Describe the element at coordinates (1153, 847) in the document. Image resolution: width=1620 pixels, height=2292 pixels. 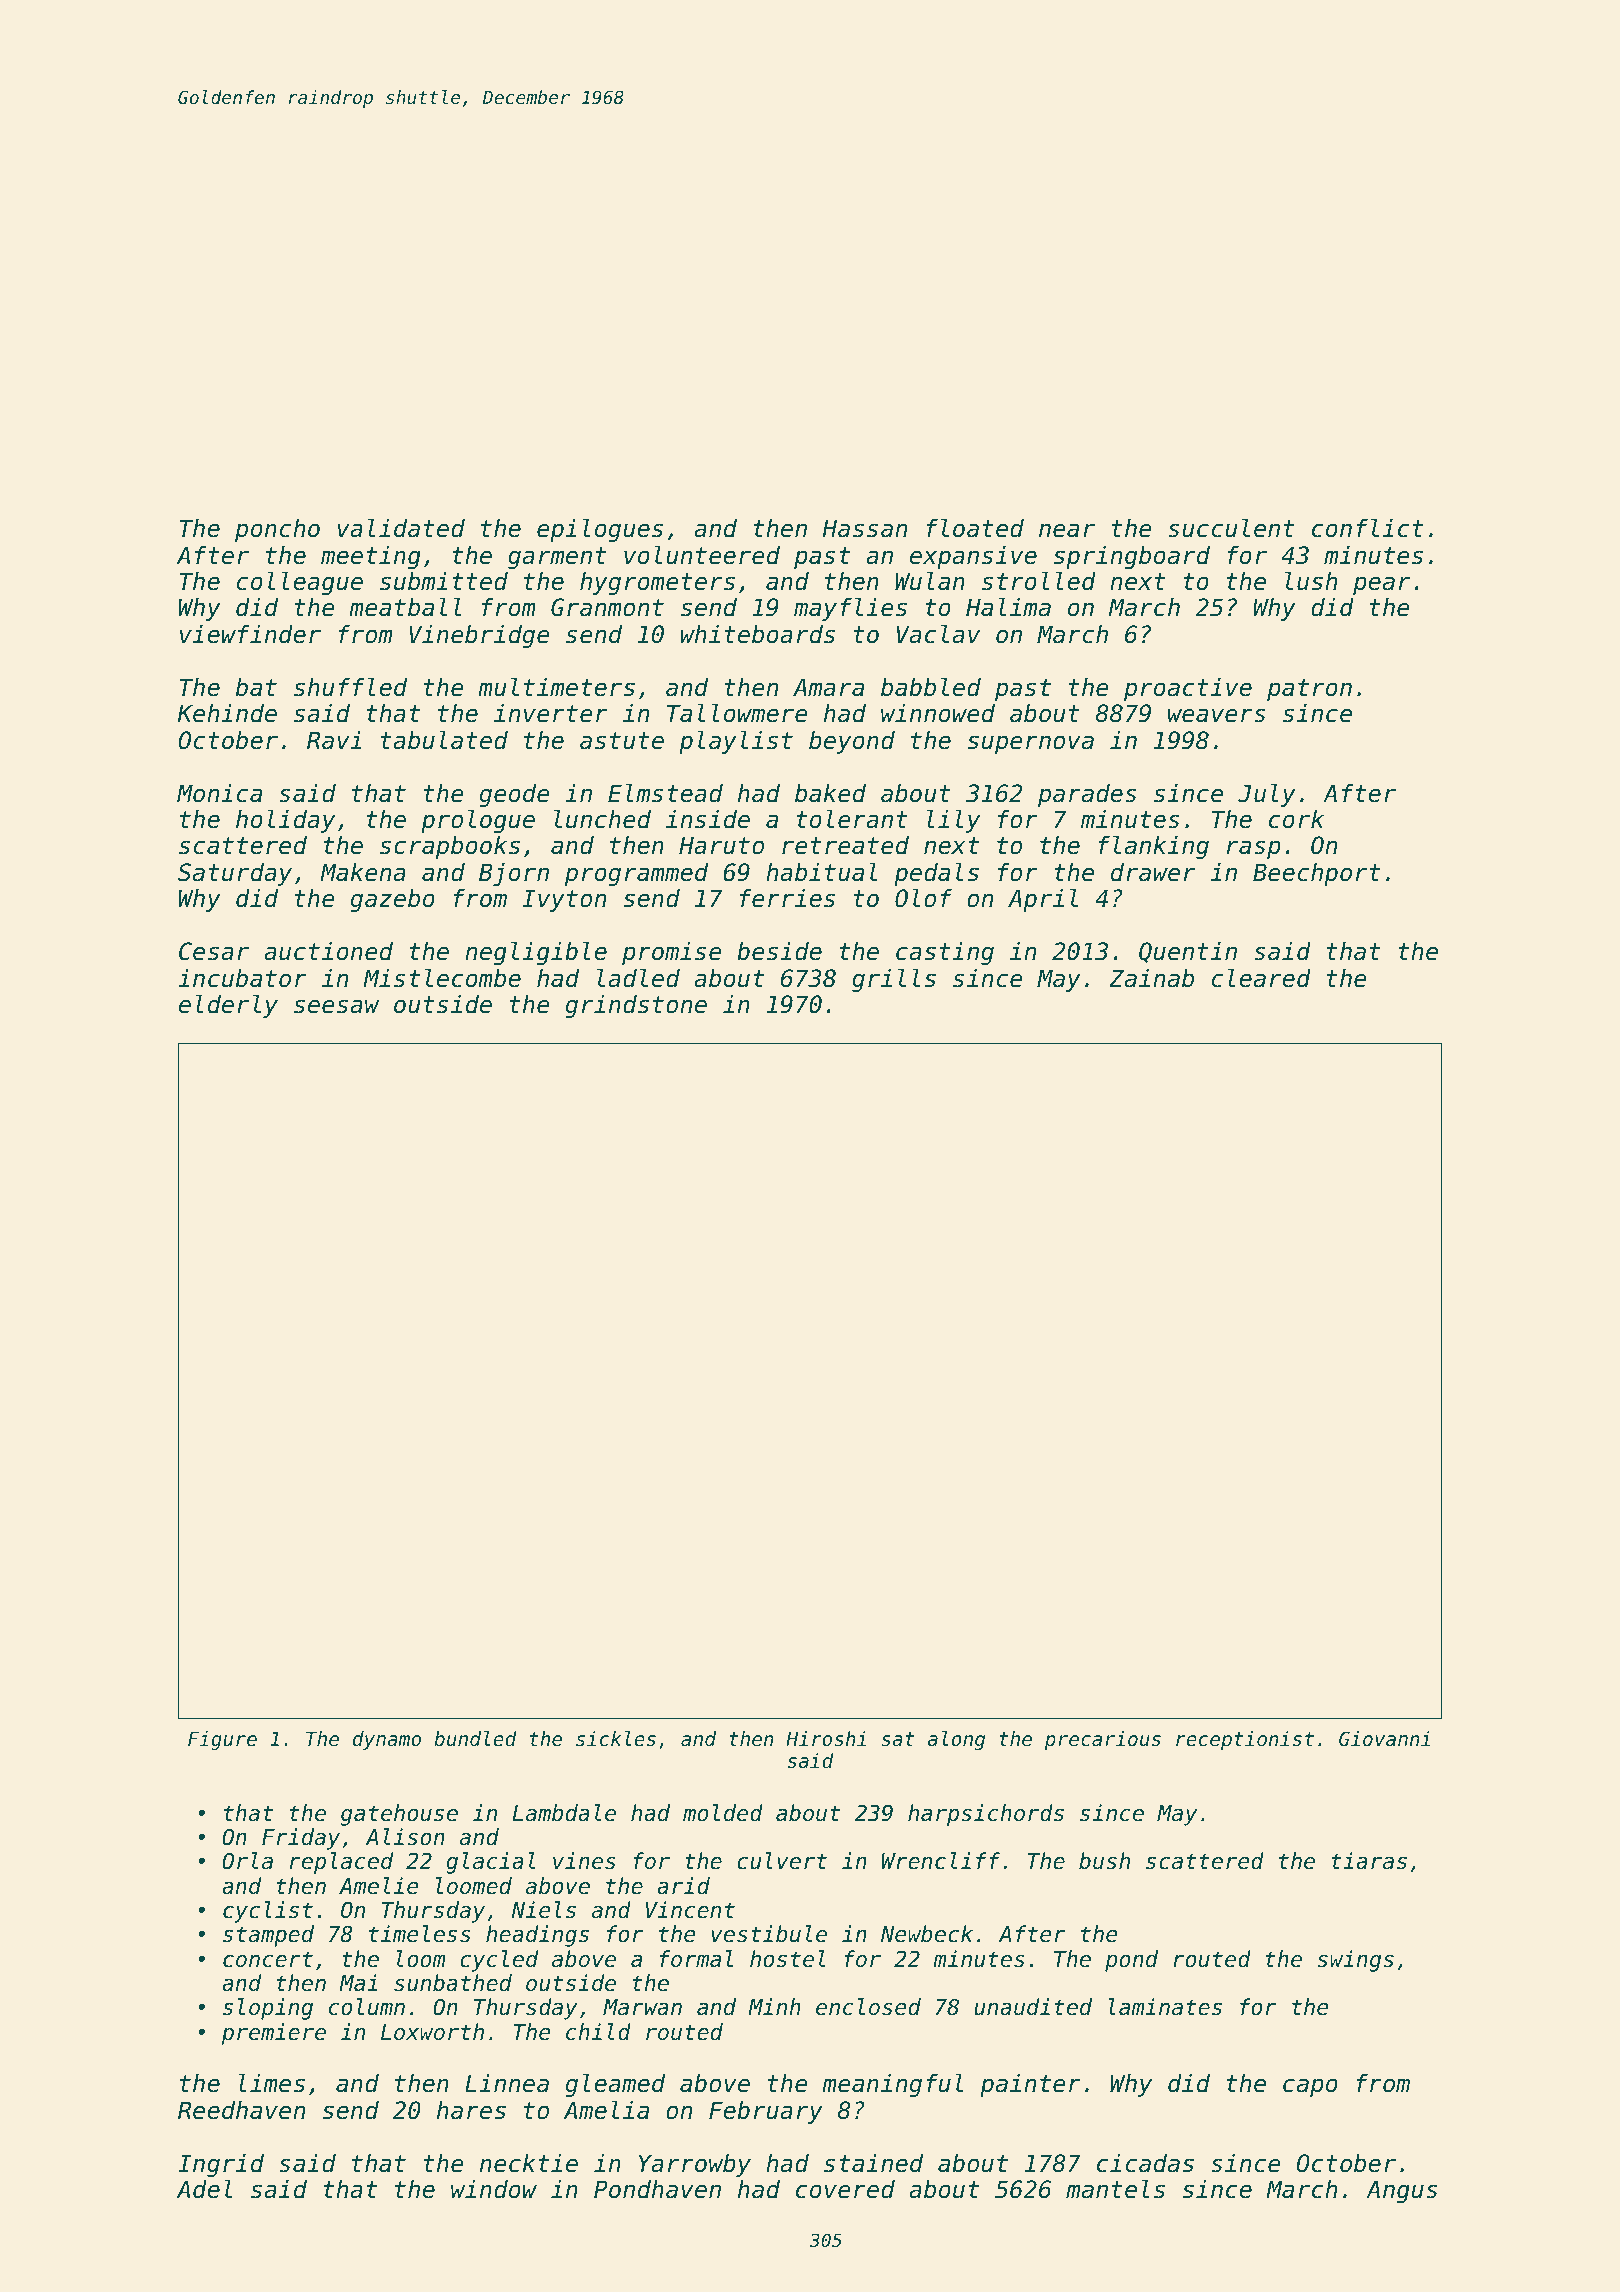
I see `flanking` at that location.
